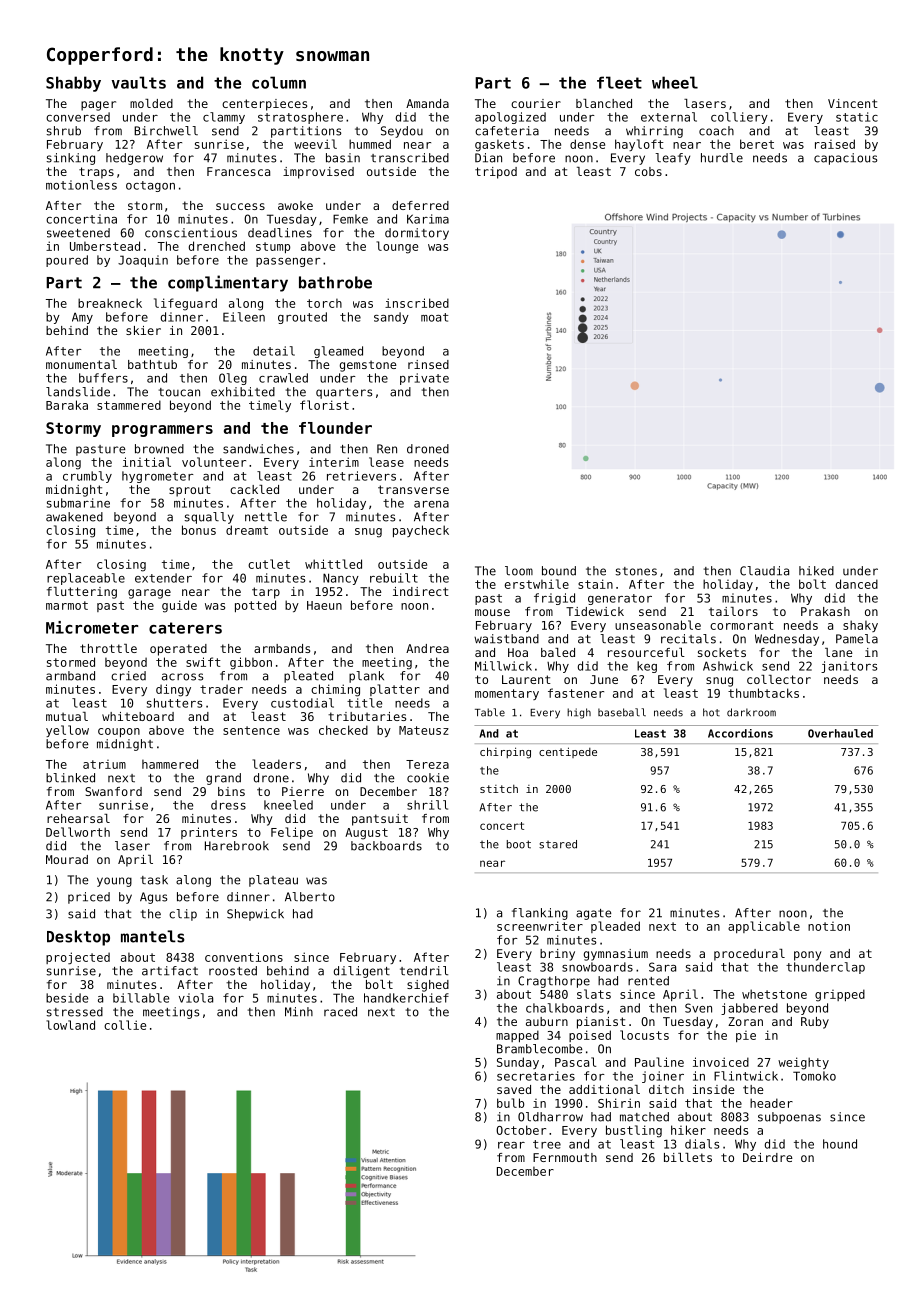 The image size is (924, 1308). I want to click on deferred, so click(420, 205).
